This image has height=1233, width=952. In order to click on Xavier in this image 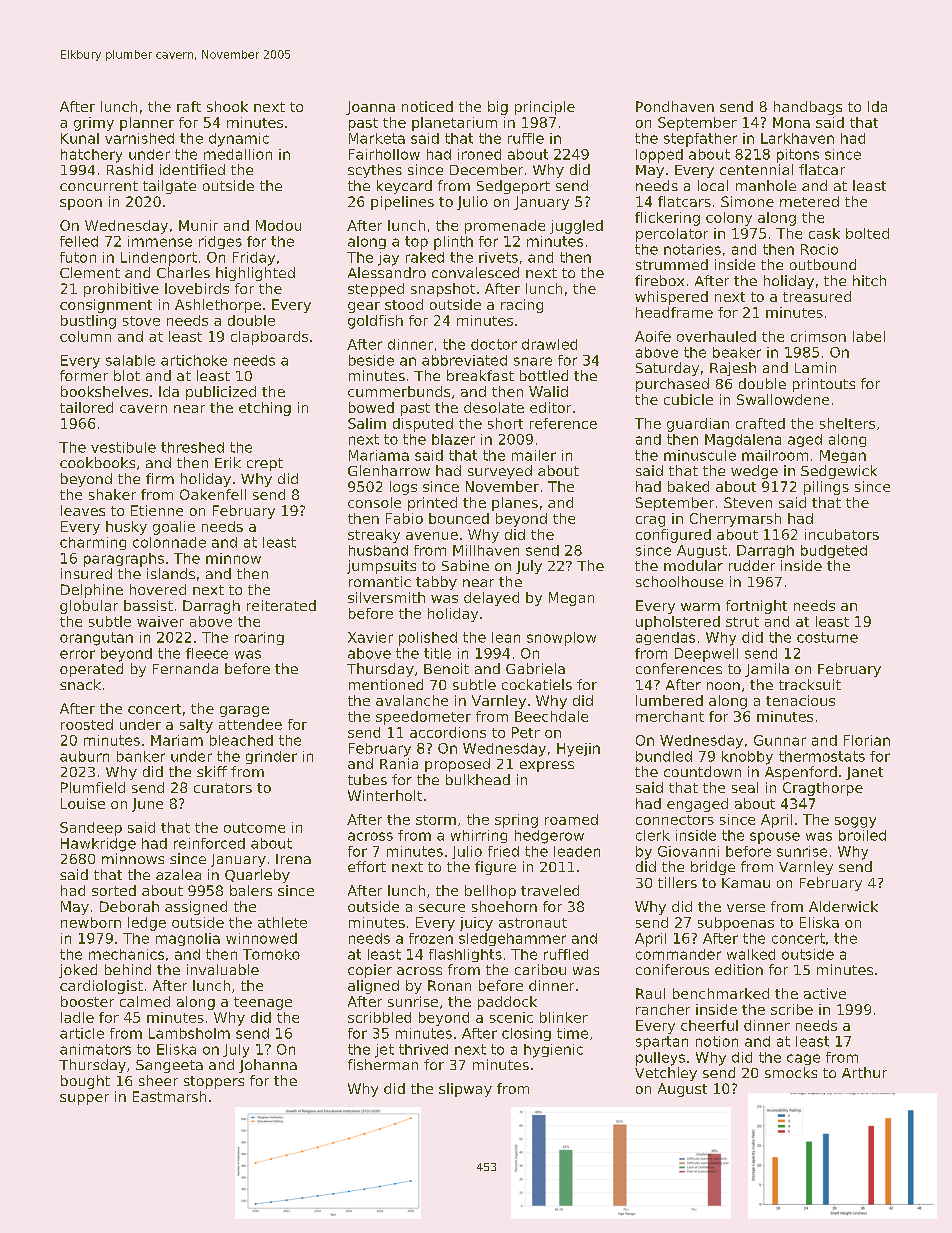, I will do `click(370, 637)`.
